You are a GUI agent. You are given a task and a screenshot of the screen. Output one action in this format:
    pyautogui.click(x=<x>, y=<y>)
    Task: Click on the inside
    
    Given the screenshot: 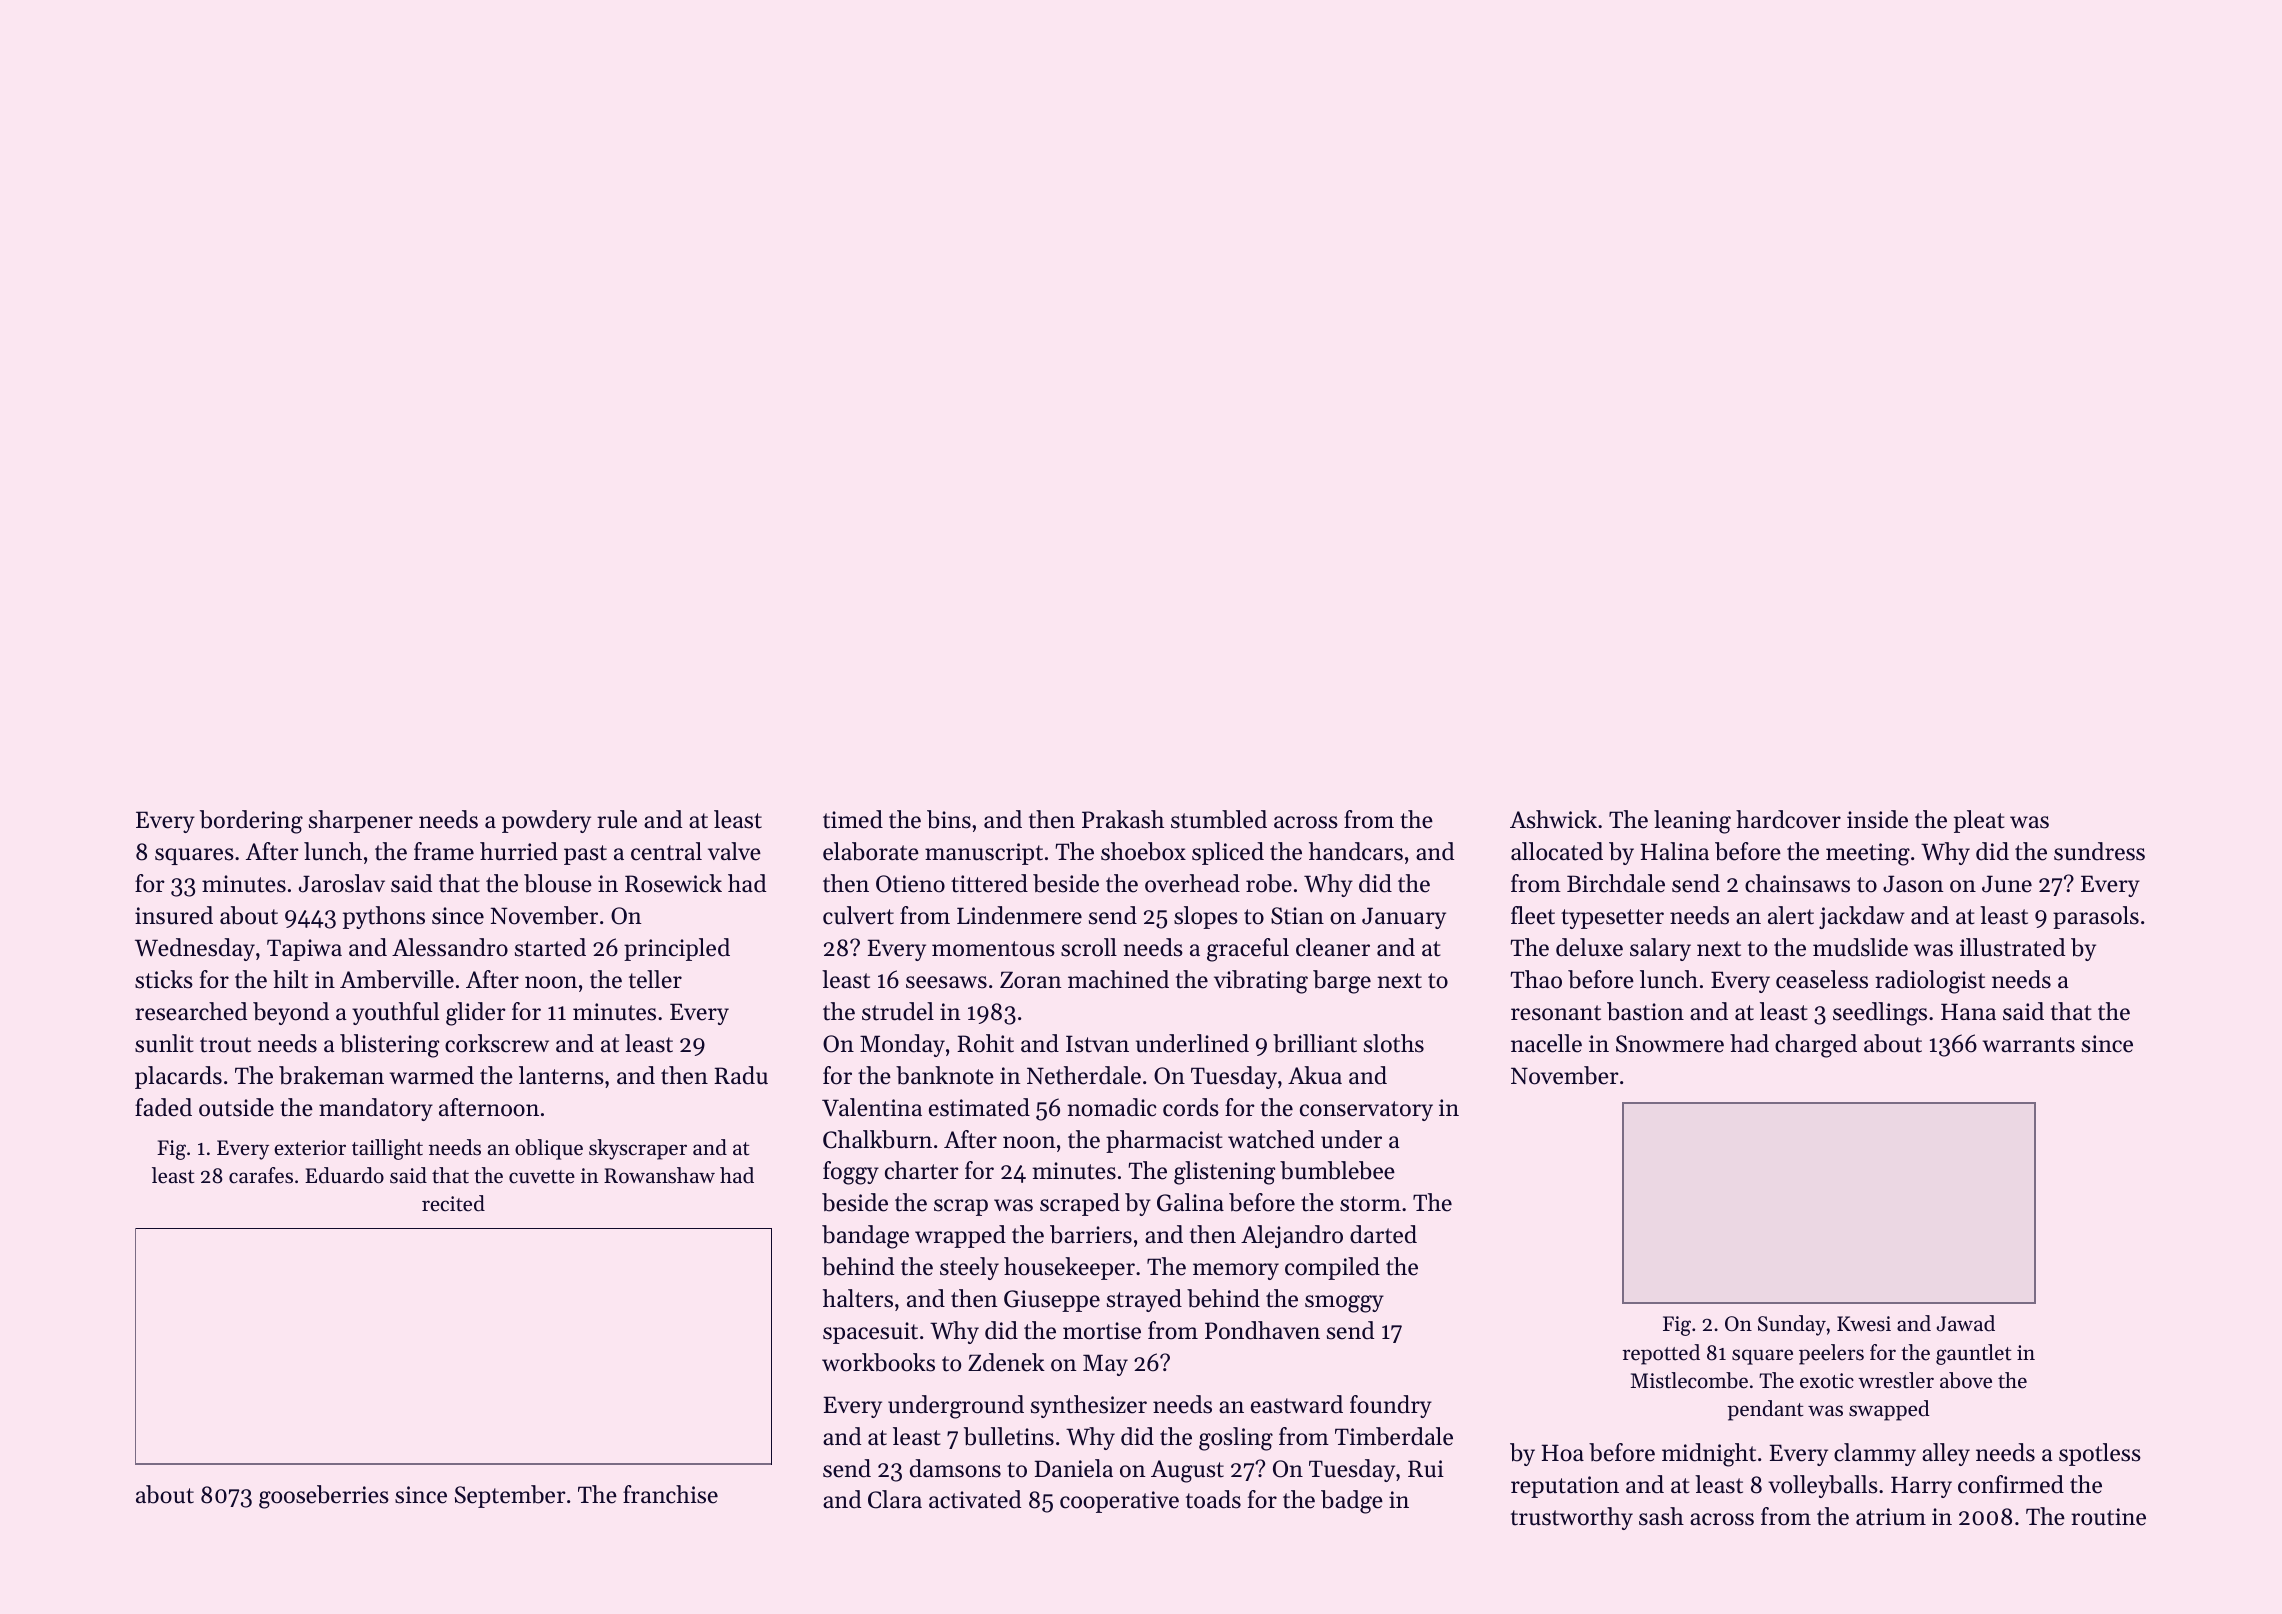 What is the action you would take?
    pyautogui.click(x=1877, y=819)
